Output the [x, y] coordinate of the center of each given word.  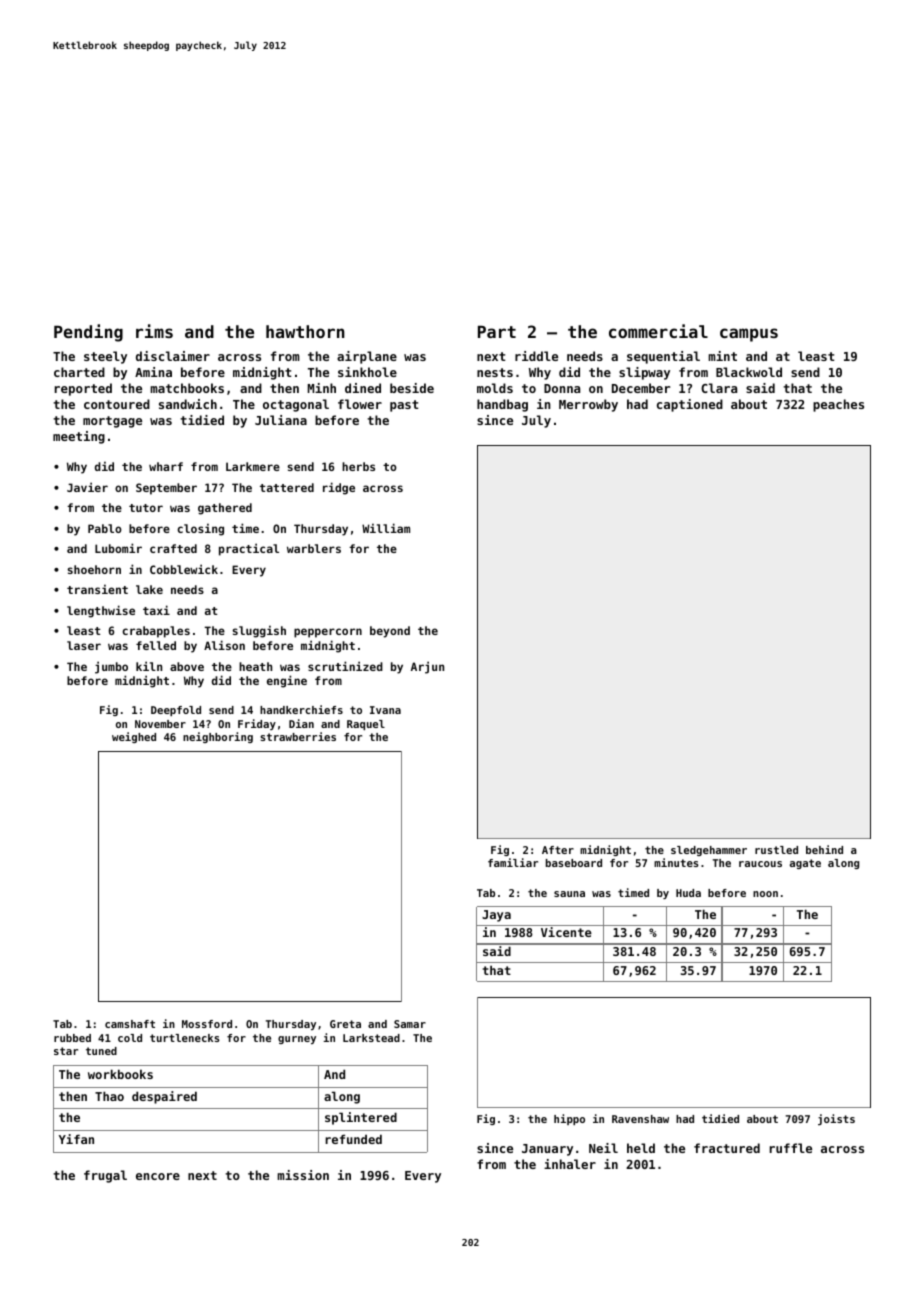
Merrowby [588, 405]
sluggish [259, 631]
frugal [105, 1176]
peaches [838, 405]
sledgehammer [709, 851]
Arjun [427, 667]
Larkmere [253, 466]
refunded [353, 1139]
